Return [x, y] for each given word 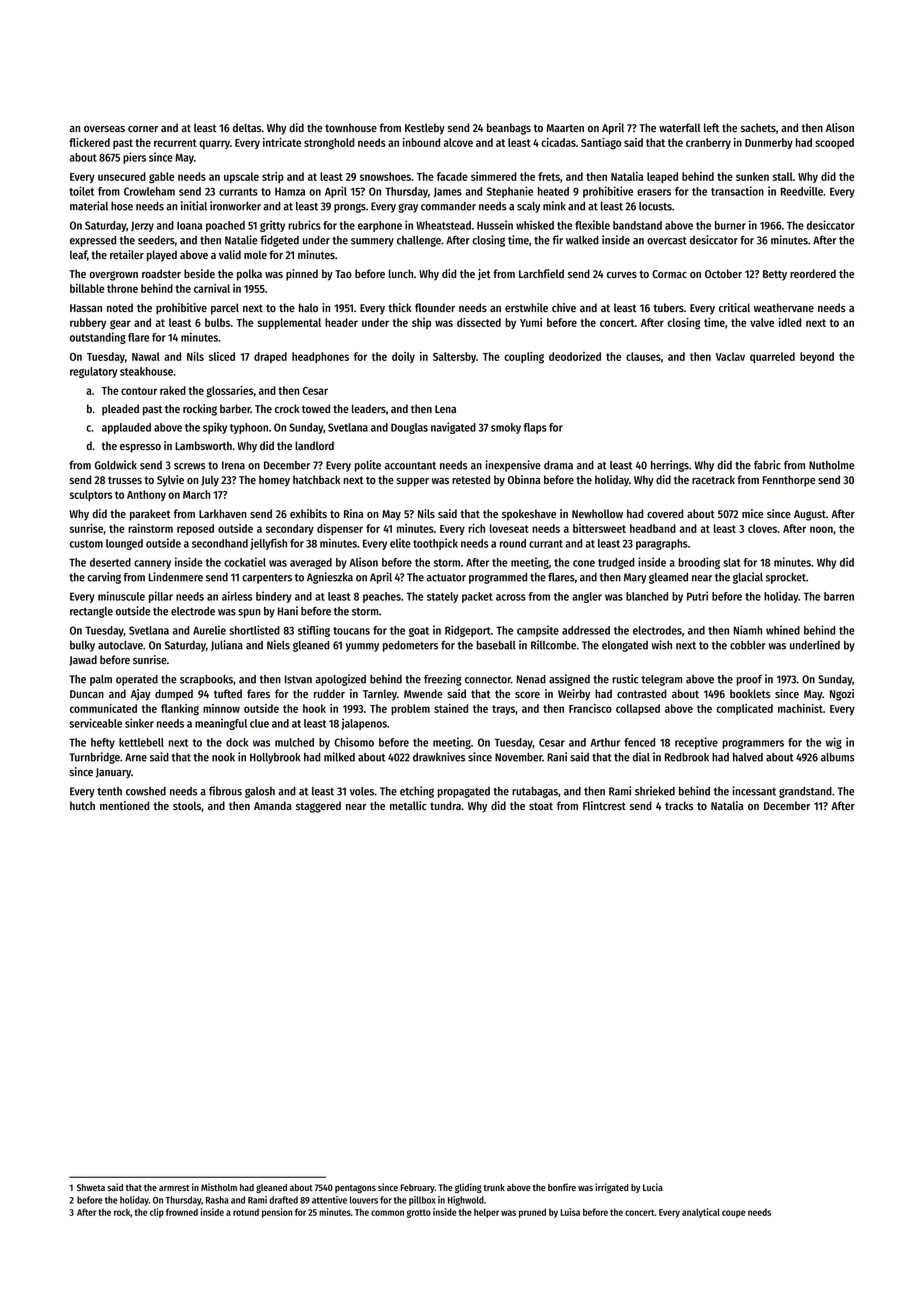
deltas [247, 127]
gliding [468, 1188]
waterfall [679, 127]
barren [839, 596]
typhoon [249, 428]
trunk [494, 1187]
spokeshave [529, 515]
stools [187, 805]
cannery [152, 564]
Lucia [653, 1187]
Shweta [91, 1187]
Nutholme [831, 465]
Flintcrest [604, 805]
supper [412, 482]
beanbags [509, 129]
